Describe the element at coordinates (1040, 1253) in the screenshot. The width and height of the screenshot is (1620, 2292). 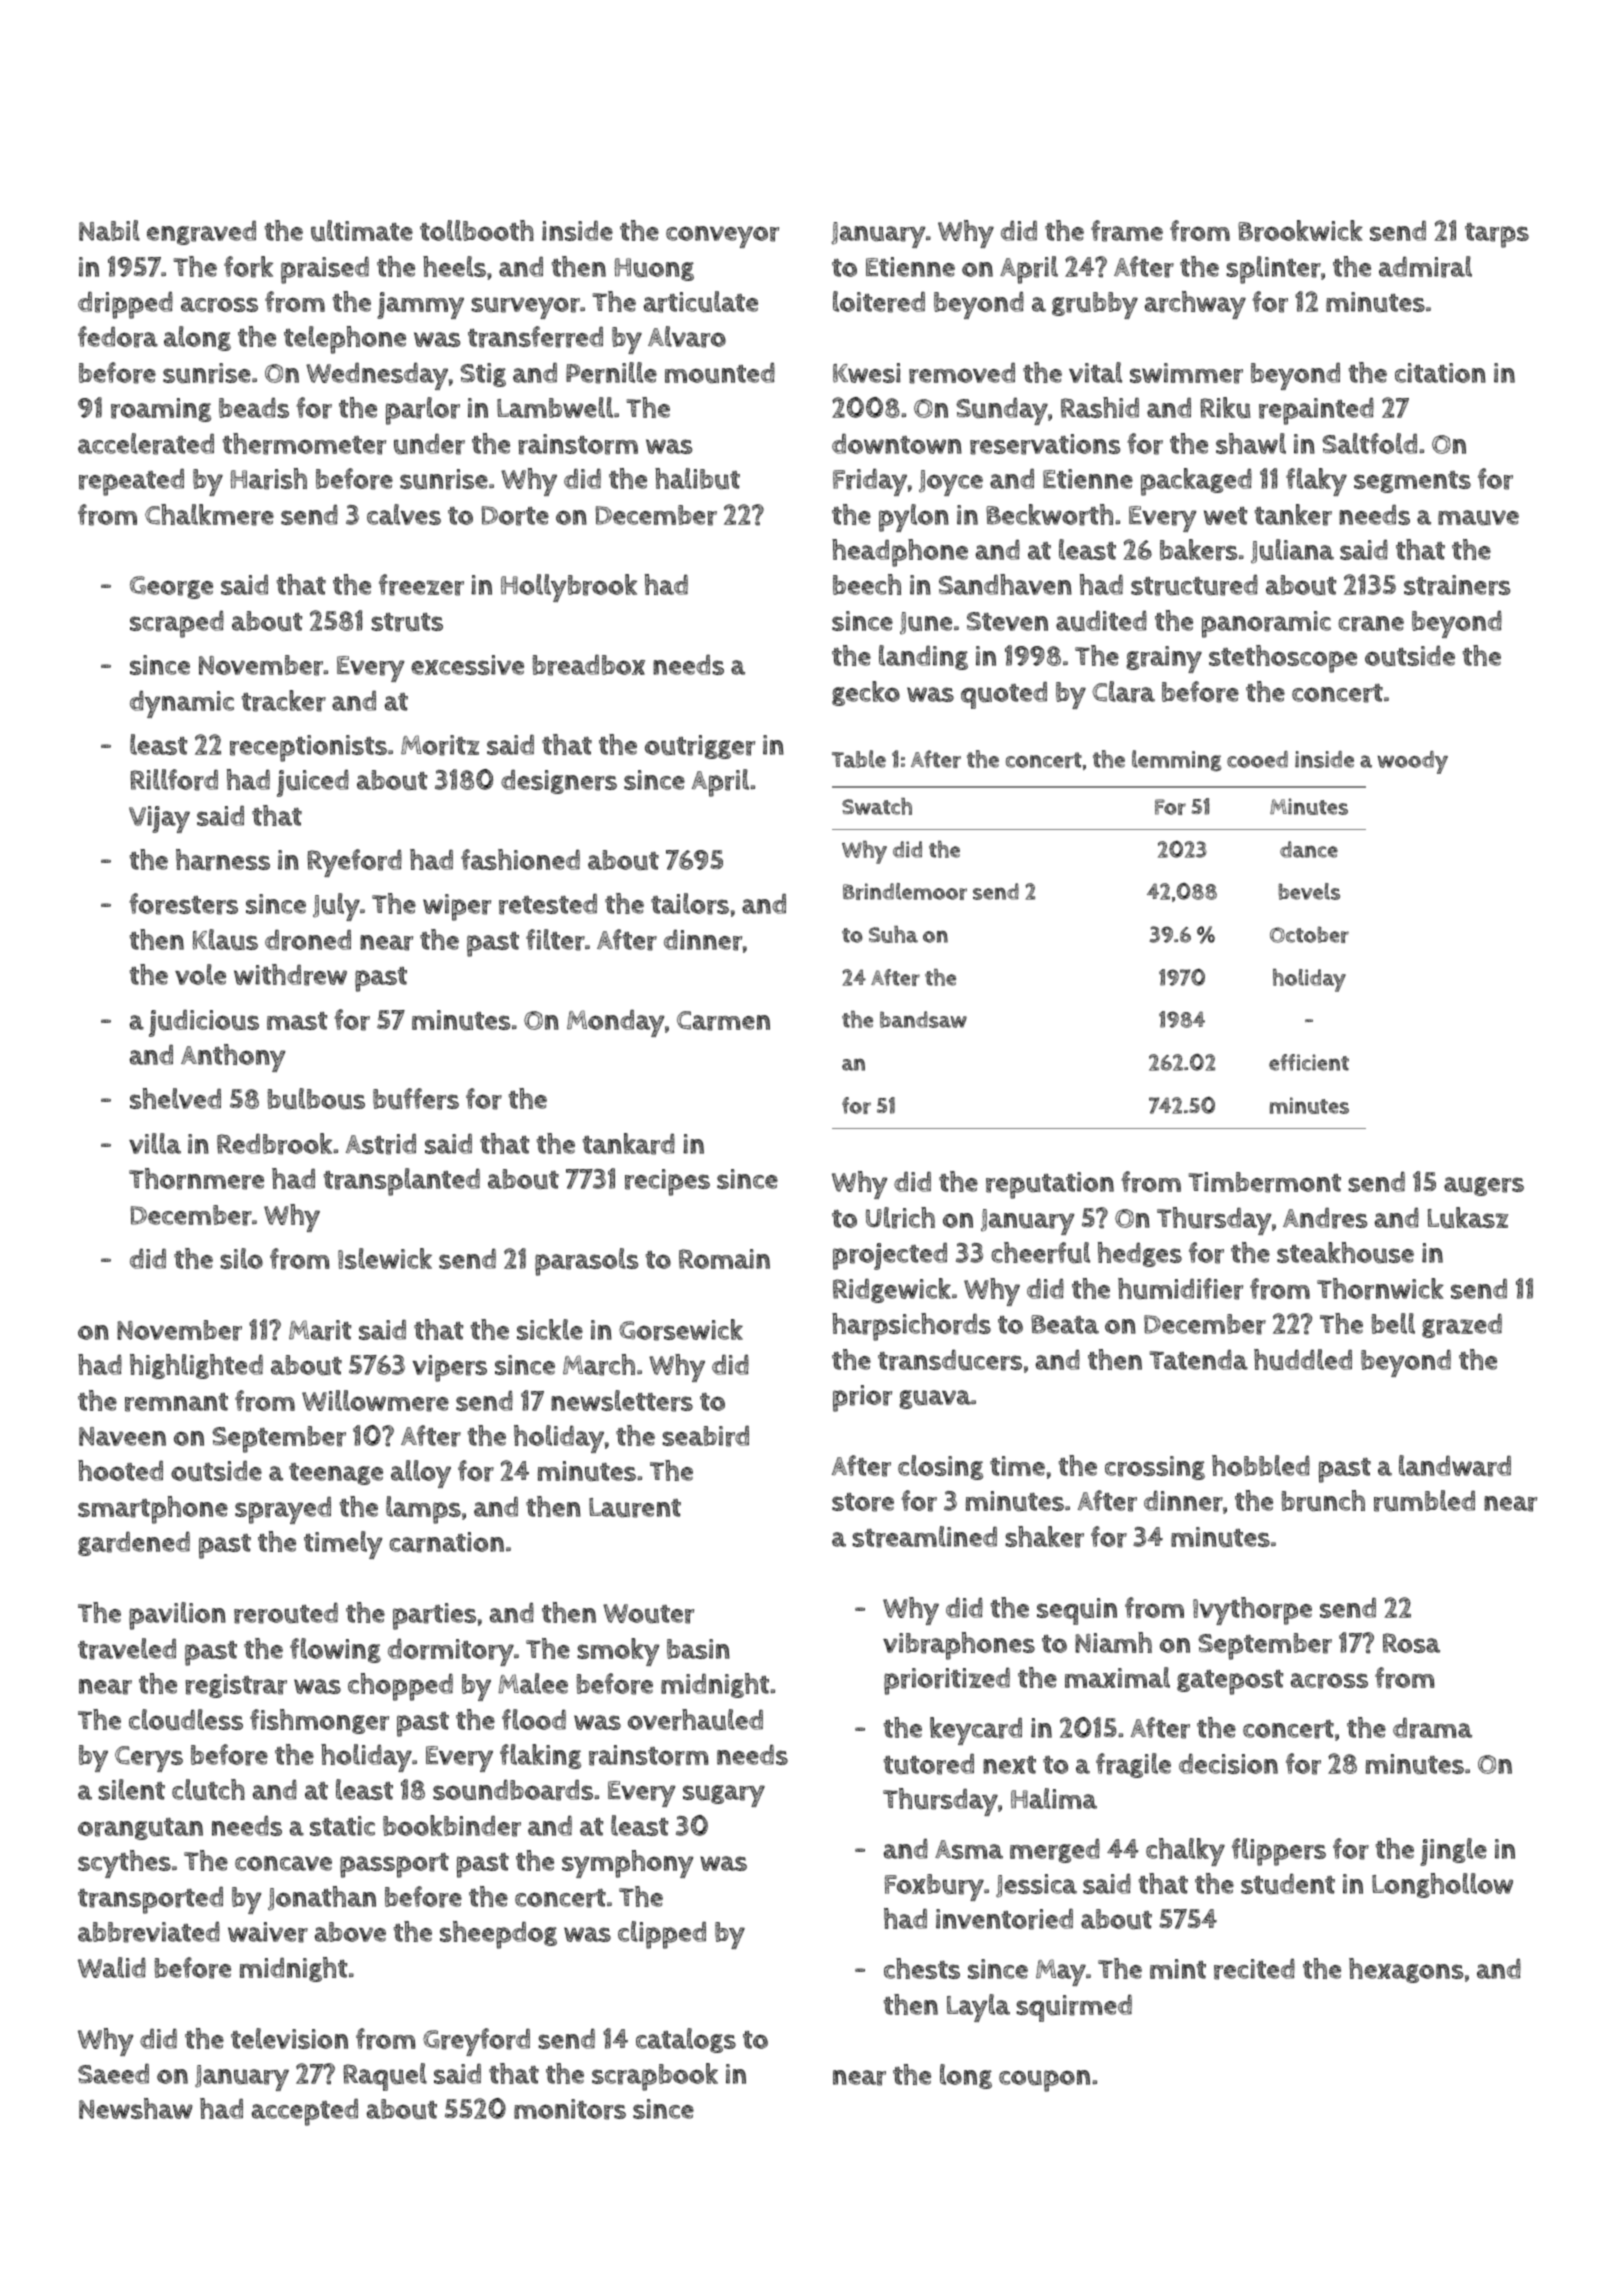
I see `cheerful` at that location.
